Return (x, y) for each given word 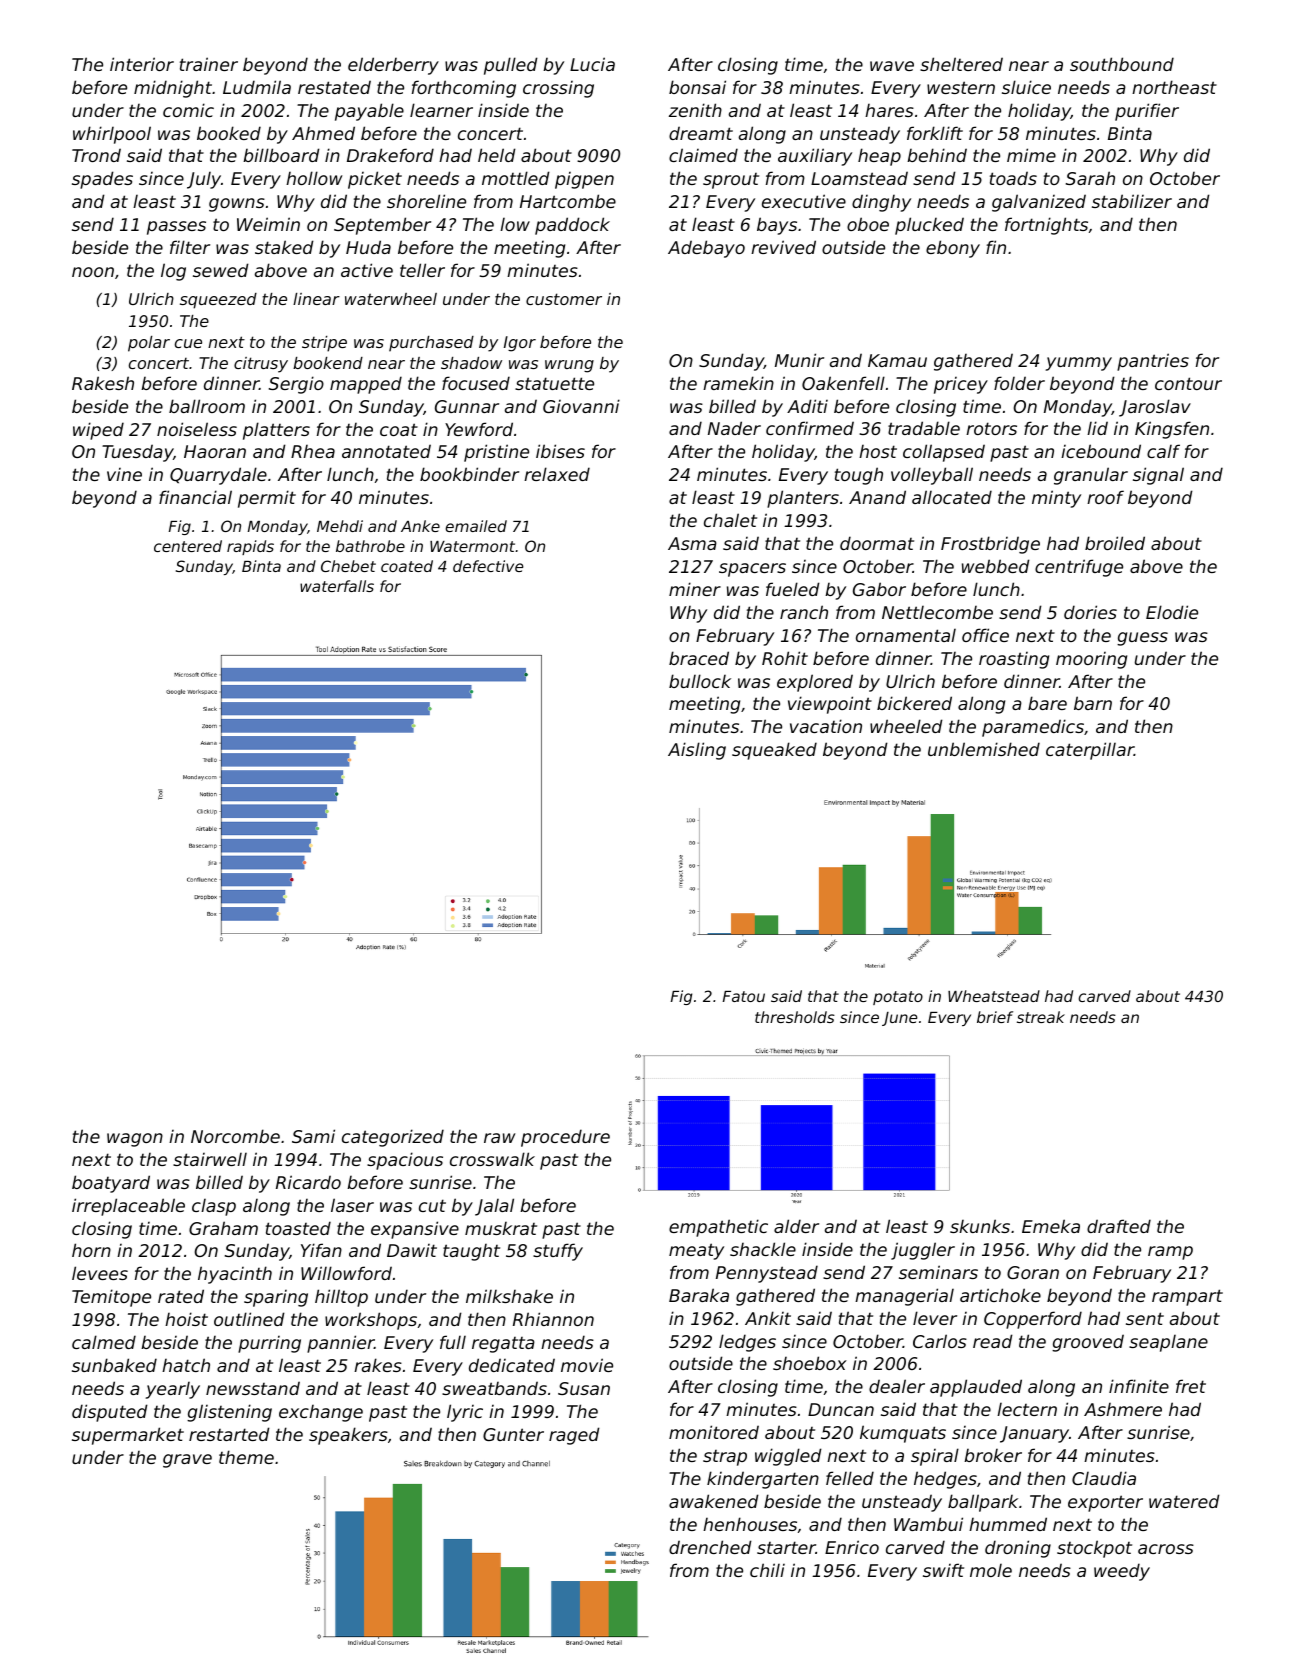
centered (188, 546)
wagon (135, 1140)
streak (1041, 1017)
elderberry (393, 66)
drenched (710, 1547)
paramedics (1033, 728)
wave (892, 66)
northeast (1174, 87)
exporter (1105, 1503)
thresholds (795, 1017)
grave (187, 1461)
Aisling (697, 751)
